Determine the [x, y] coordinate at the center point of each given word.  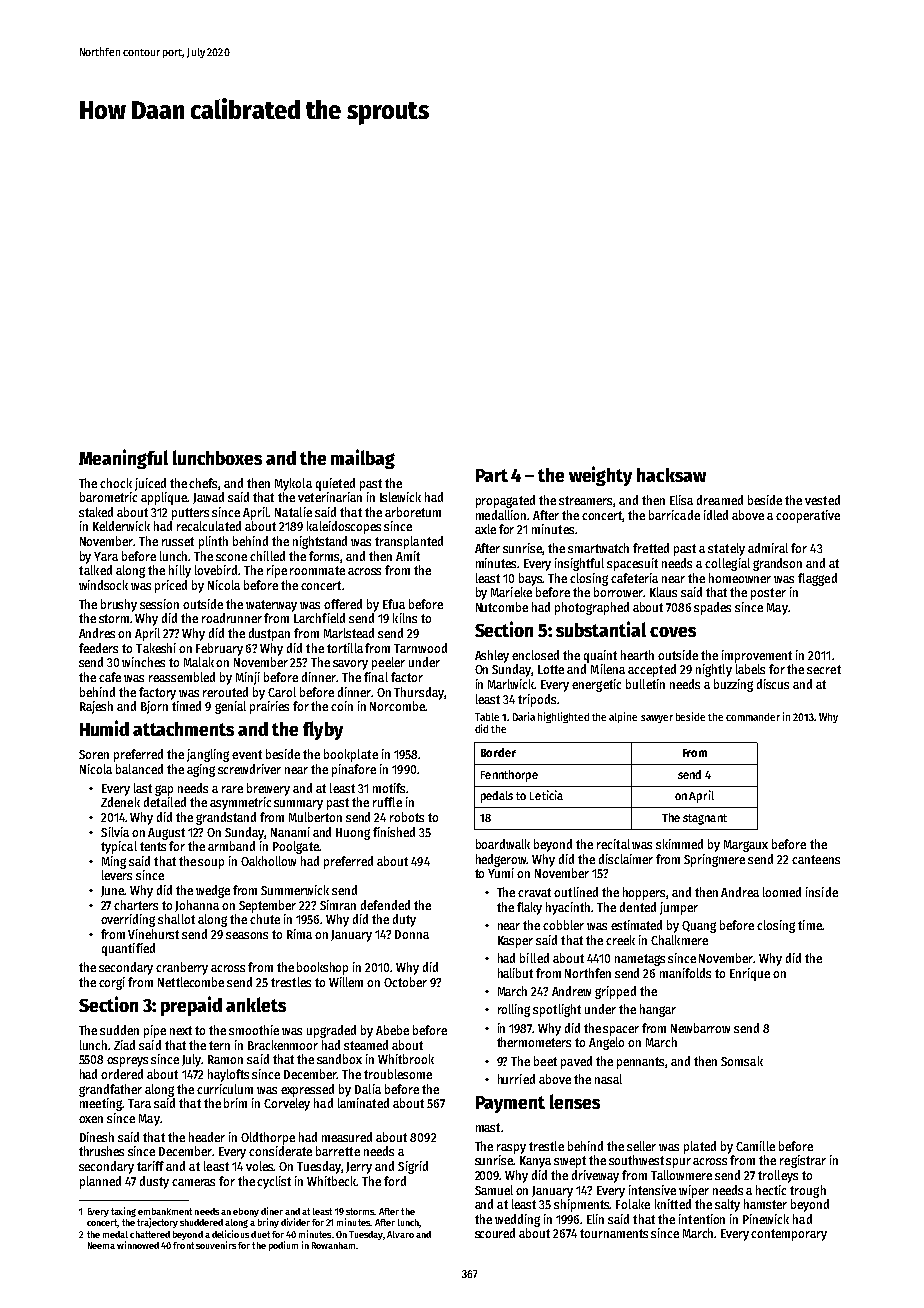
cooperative [808, 516]
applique [164, 498]
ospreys [127, 1062]
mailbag [363, 459]
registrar [803, 1161]
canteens [816, 859]
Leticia [546, 795]
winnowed [138, 1245]
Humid [104, 728]
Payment [510, 1104]
